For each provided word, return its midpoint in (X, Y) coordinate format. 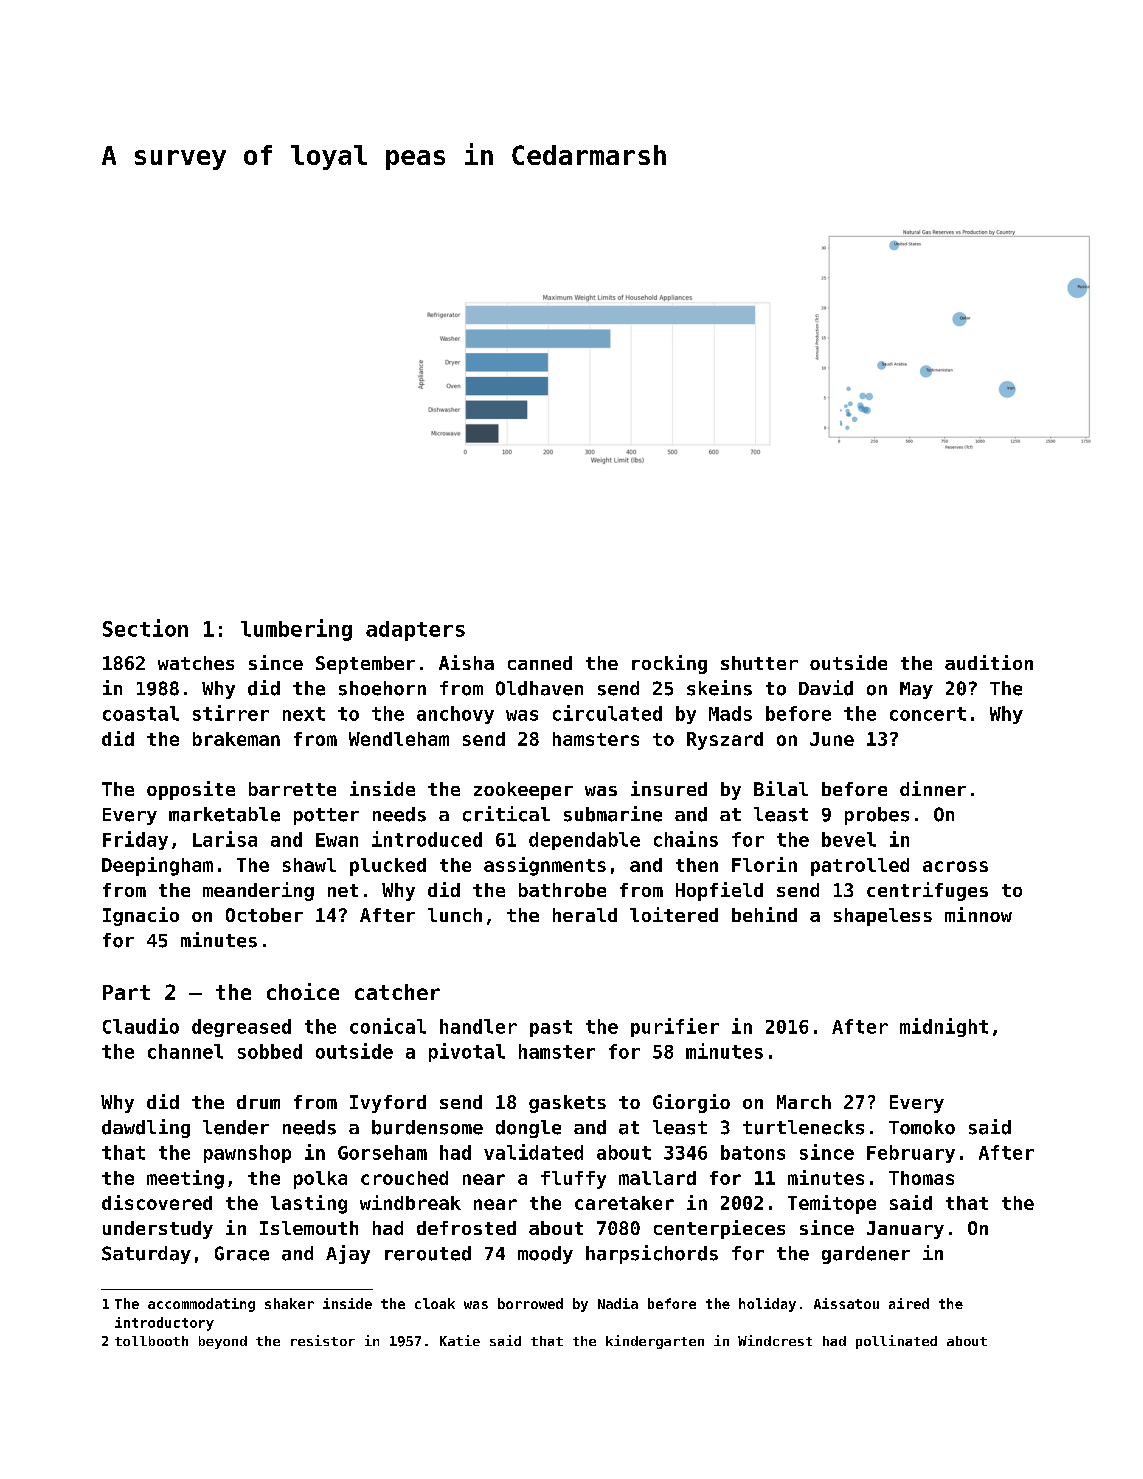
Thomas (921, 1178)
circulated (607, 713)
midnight (944, 1027)
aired (909, 1303)
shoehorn (382, 688)
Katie (460, 1340)
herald (585, 915)
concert (928, 714)
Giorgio (691, 1103)
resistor (323, 1340)
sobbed (270, 1051)
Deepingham (157, 866)
